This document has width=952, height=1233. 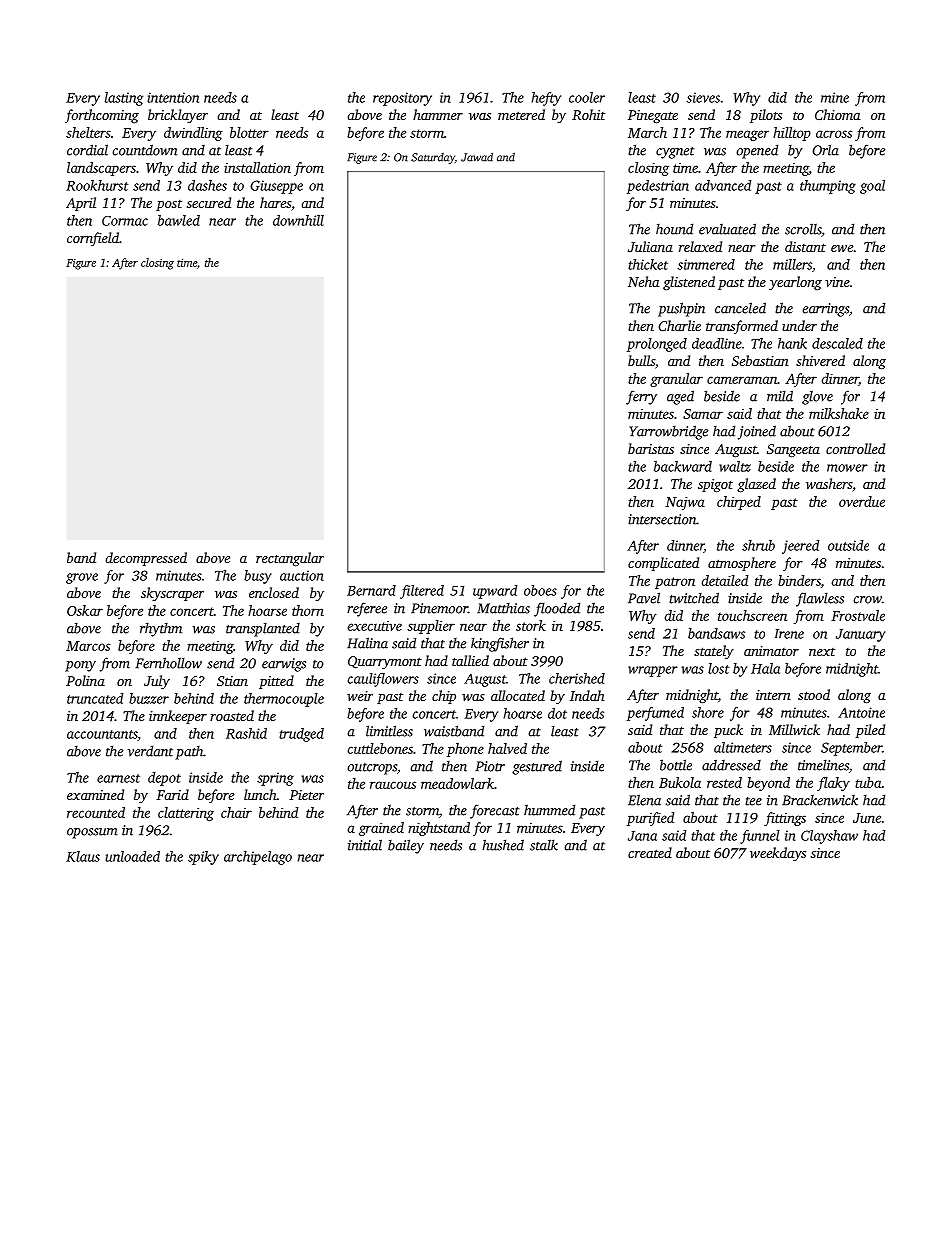 I want to click on Klaus, so click(x=83, y=856).
